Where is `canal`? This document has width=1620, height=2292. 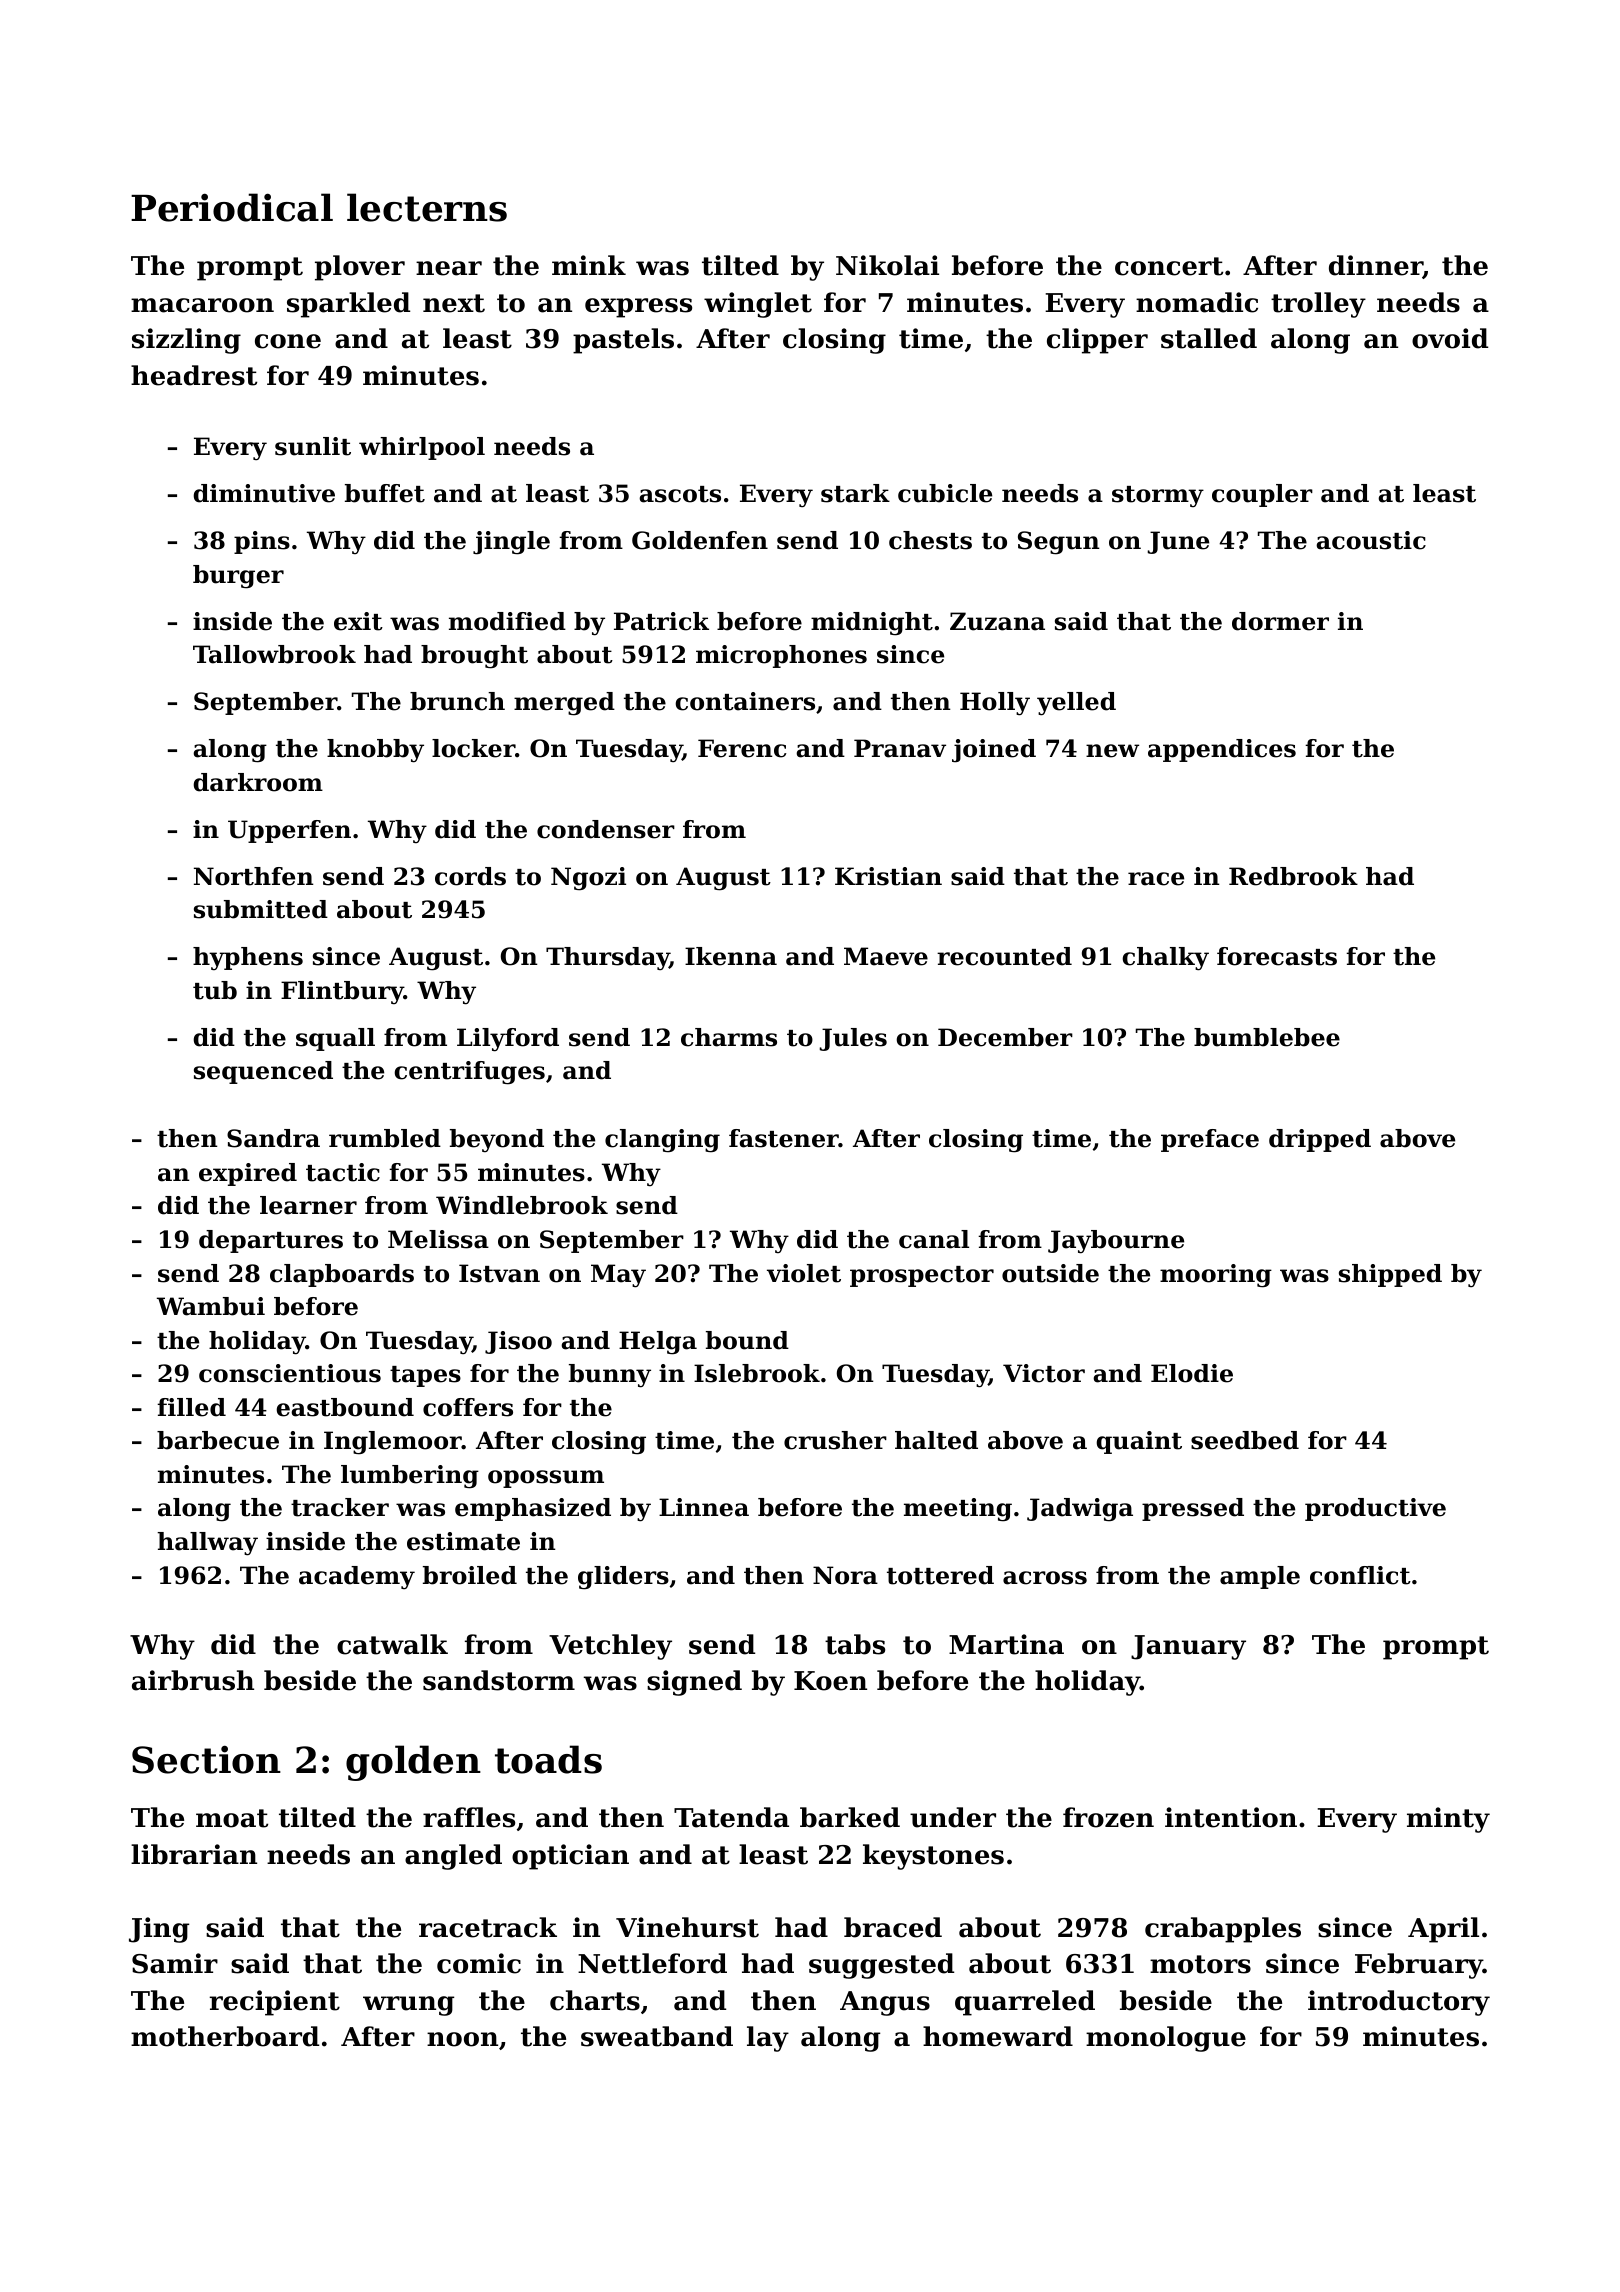 canal is located at coordinates (934, 1239).
